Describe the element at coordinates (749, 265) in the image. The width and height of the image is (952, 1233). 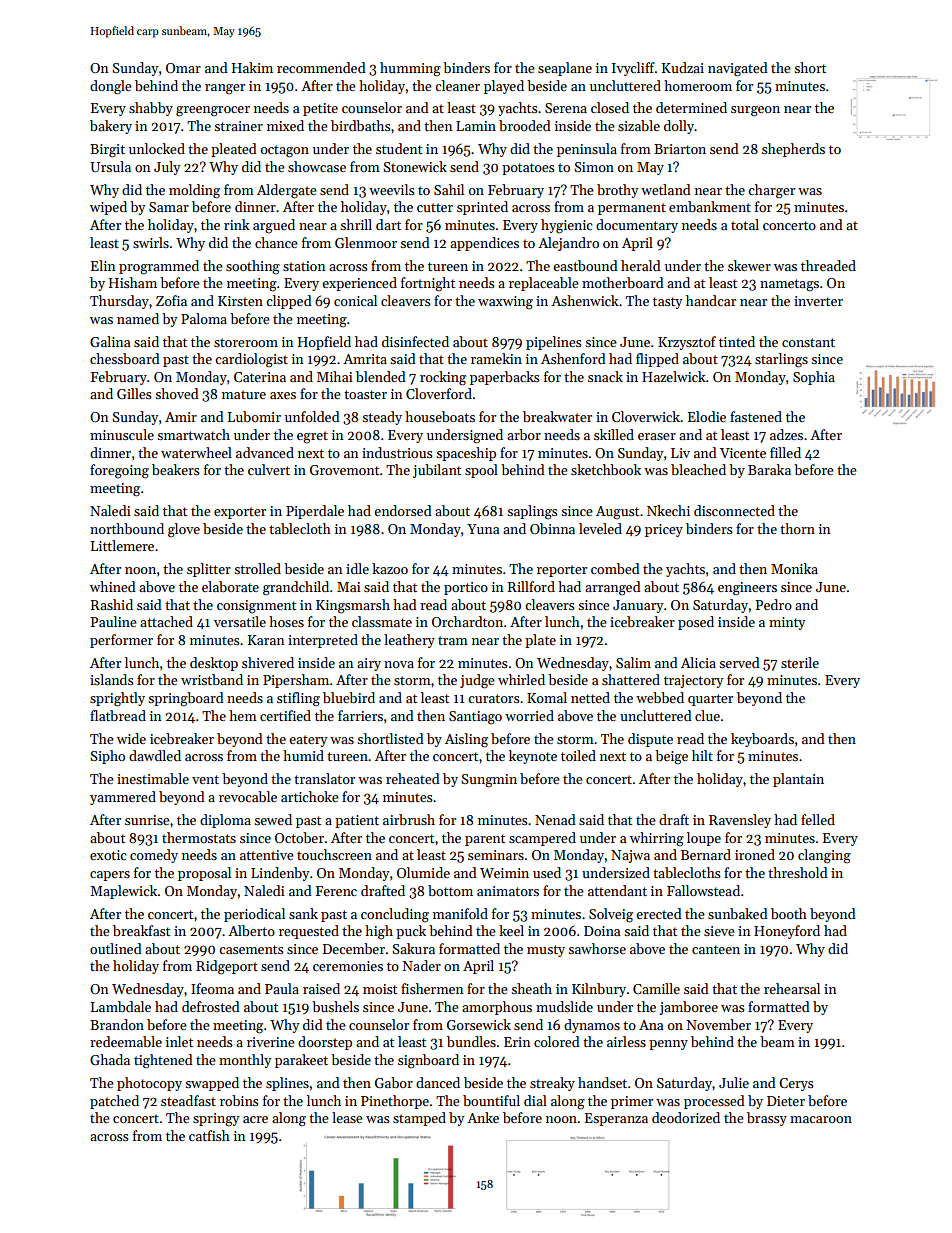
I see `skewer` at that location.
